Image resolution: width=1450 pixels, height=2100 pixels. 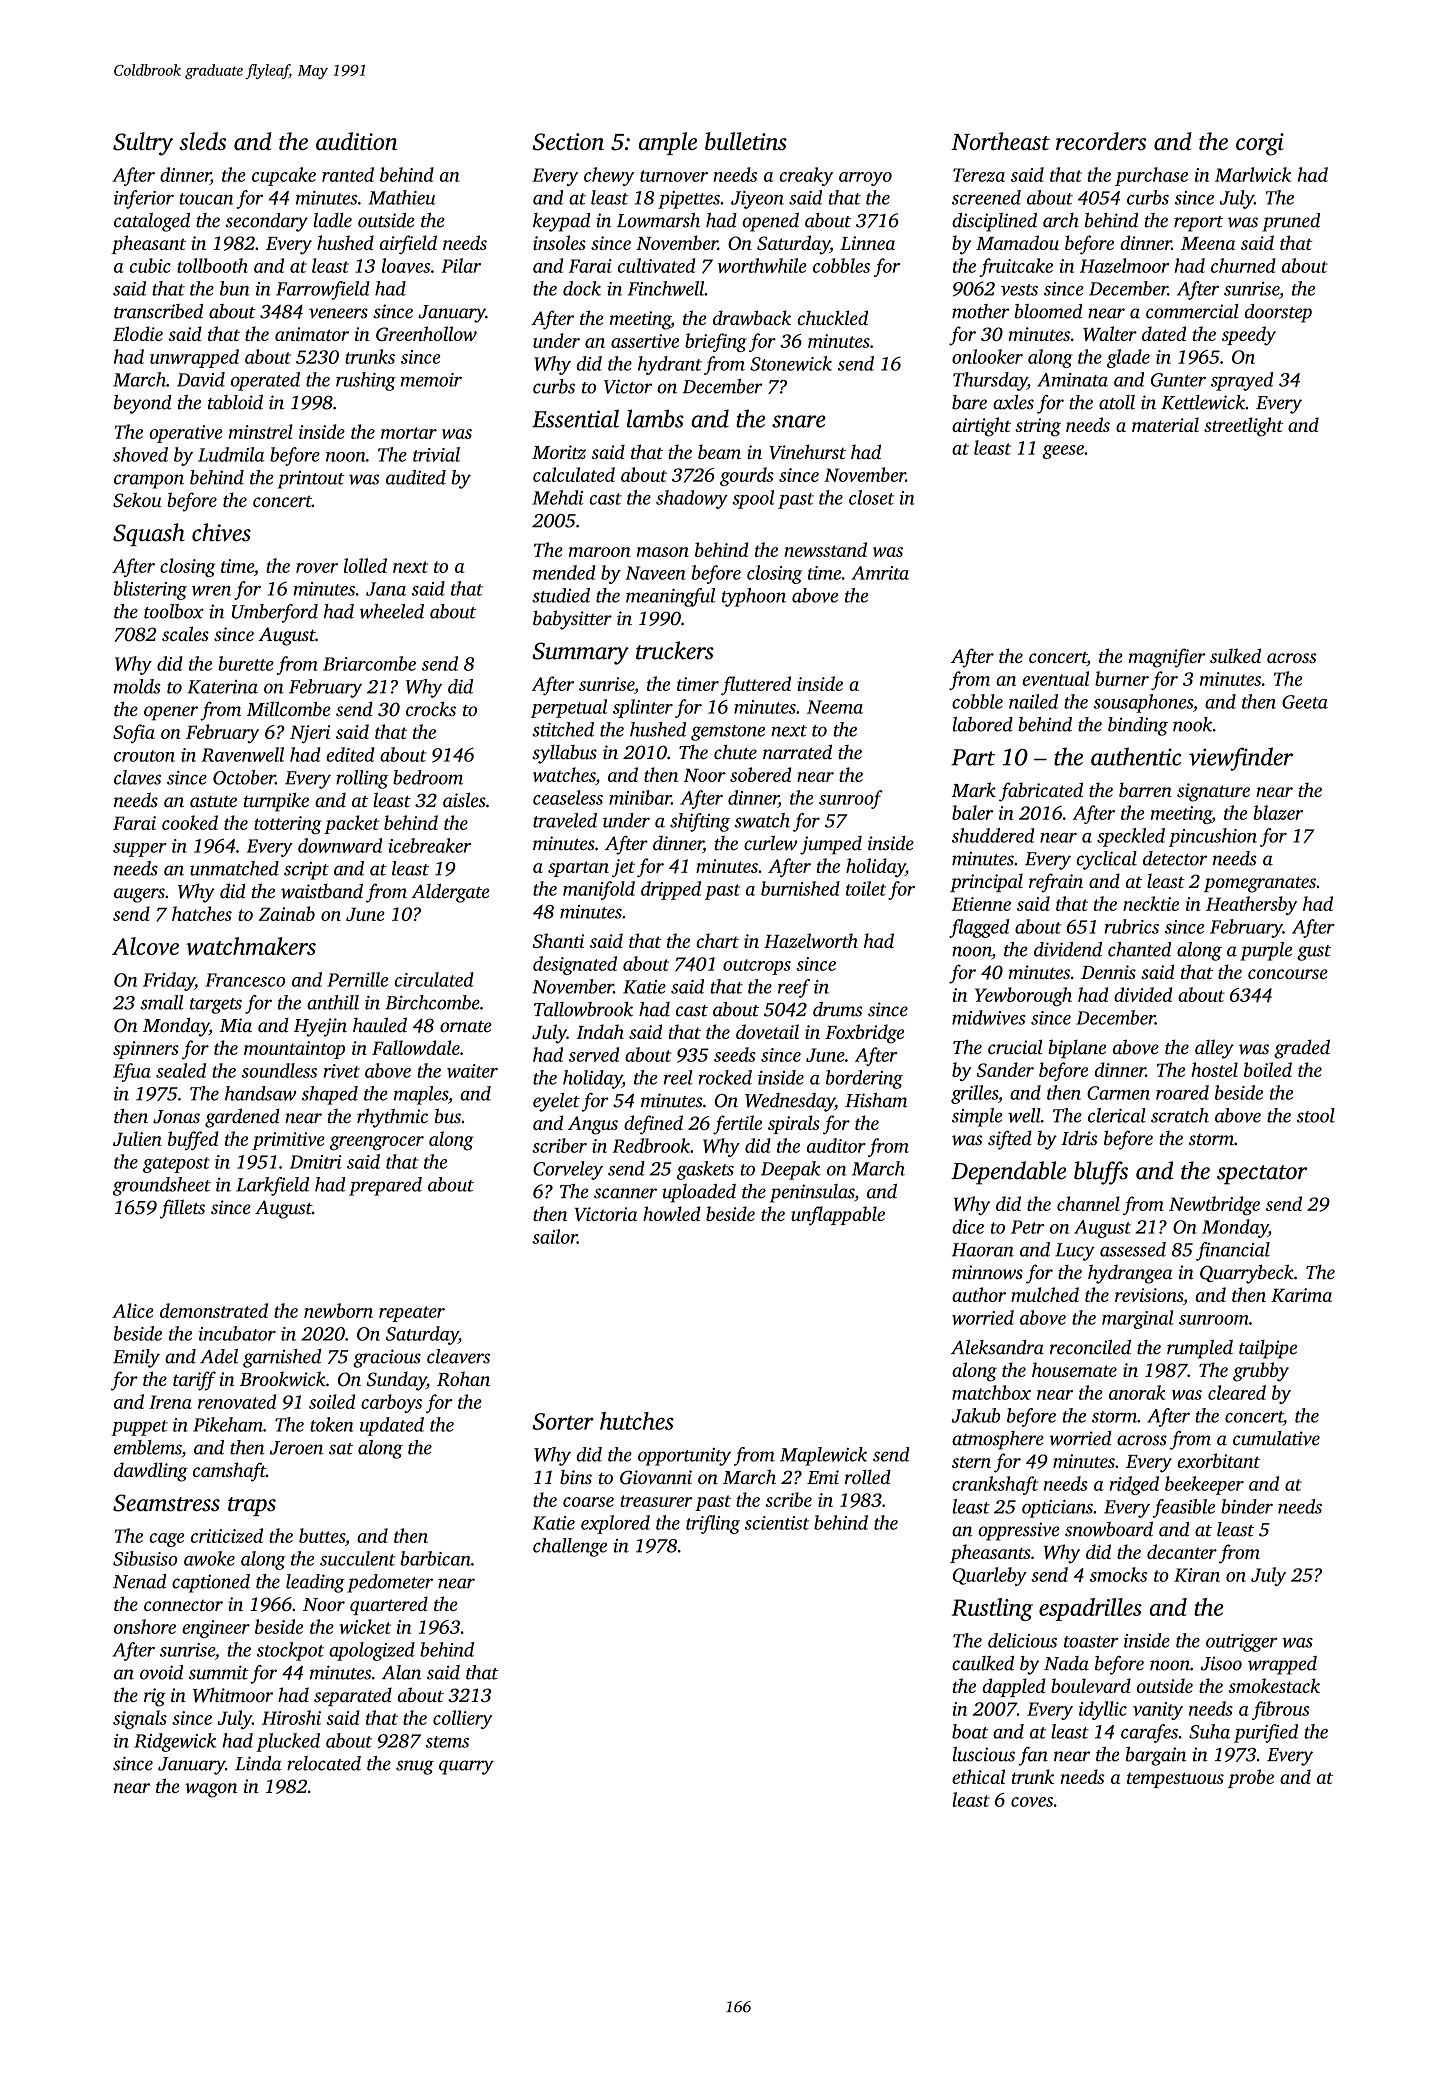 What do you see at coordinates (143, 144) in the document?
I see `Sultry` at bounding box center [143, 144].
